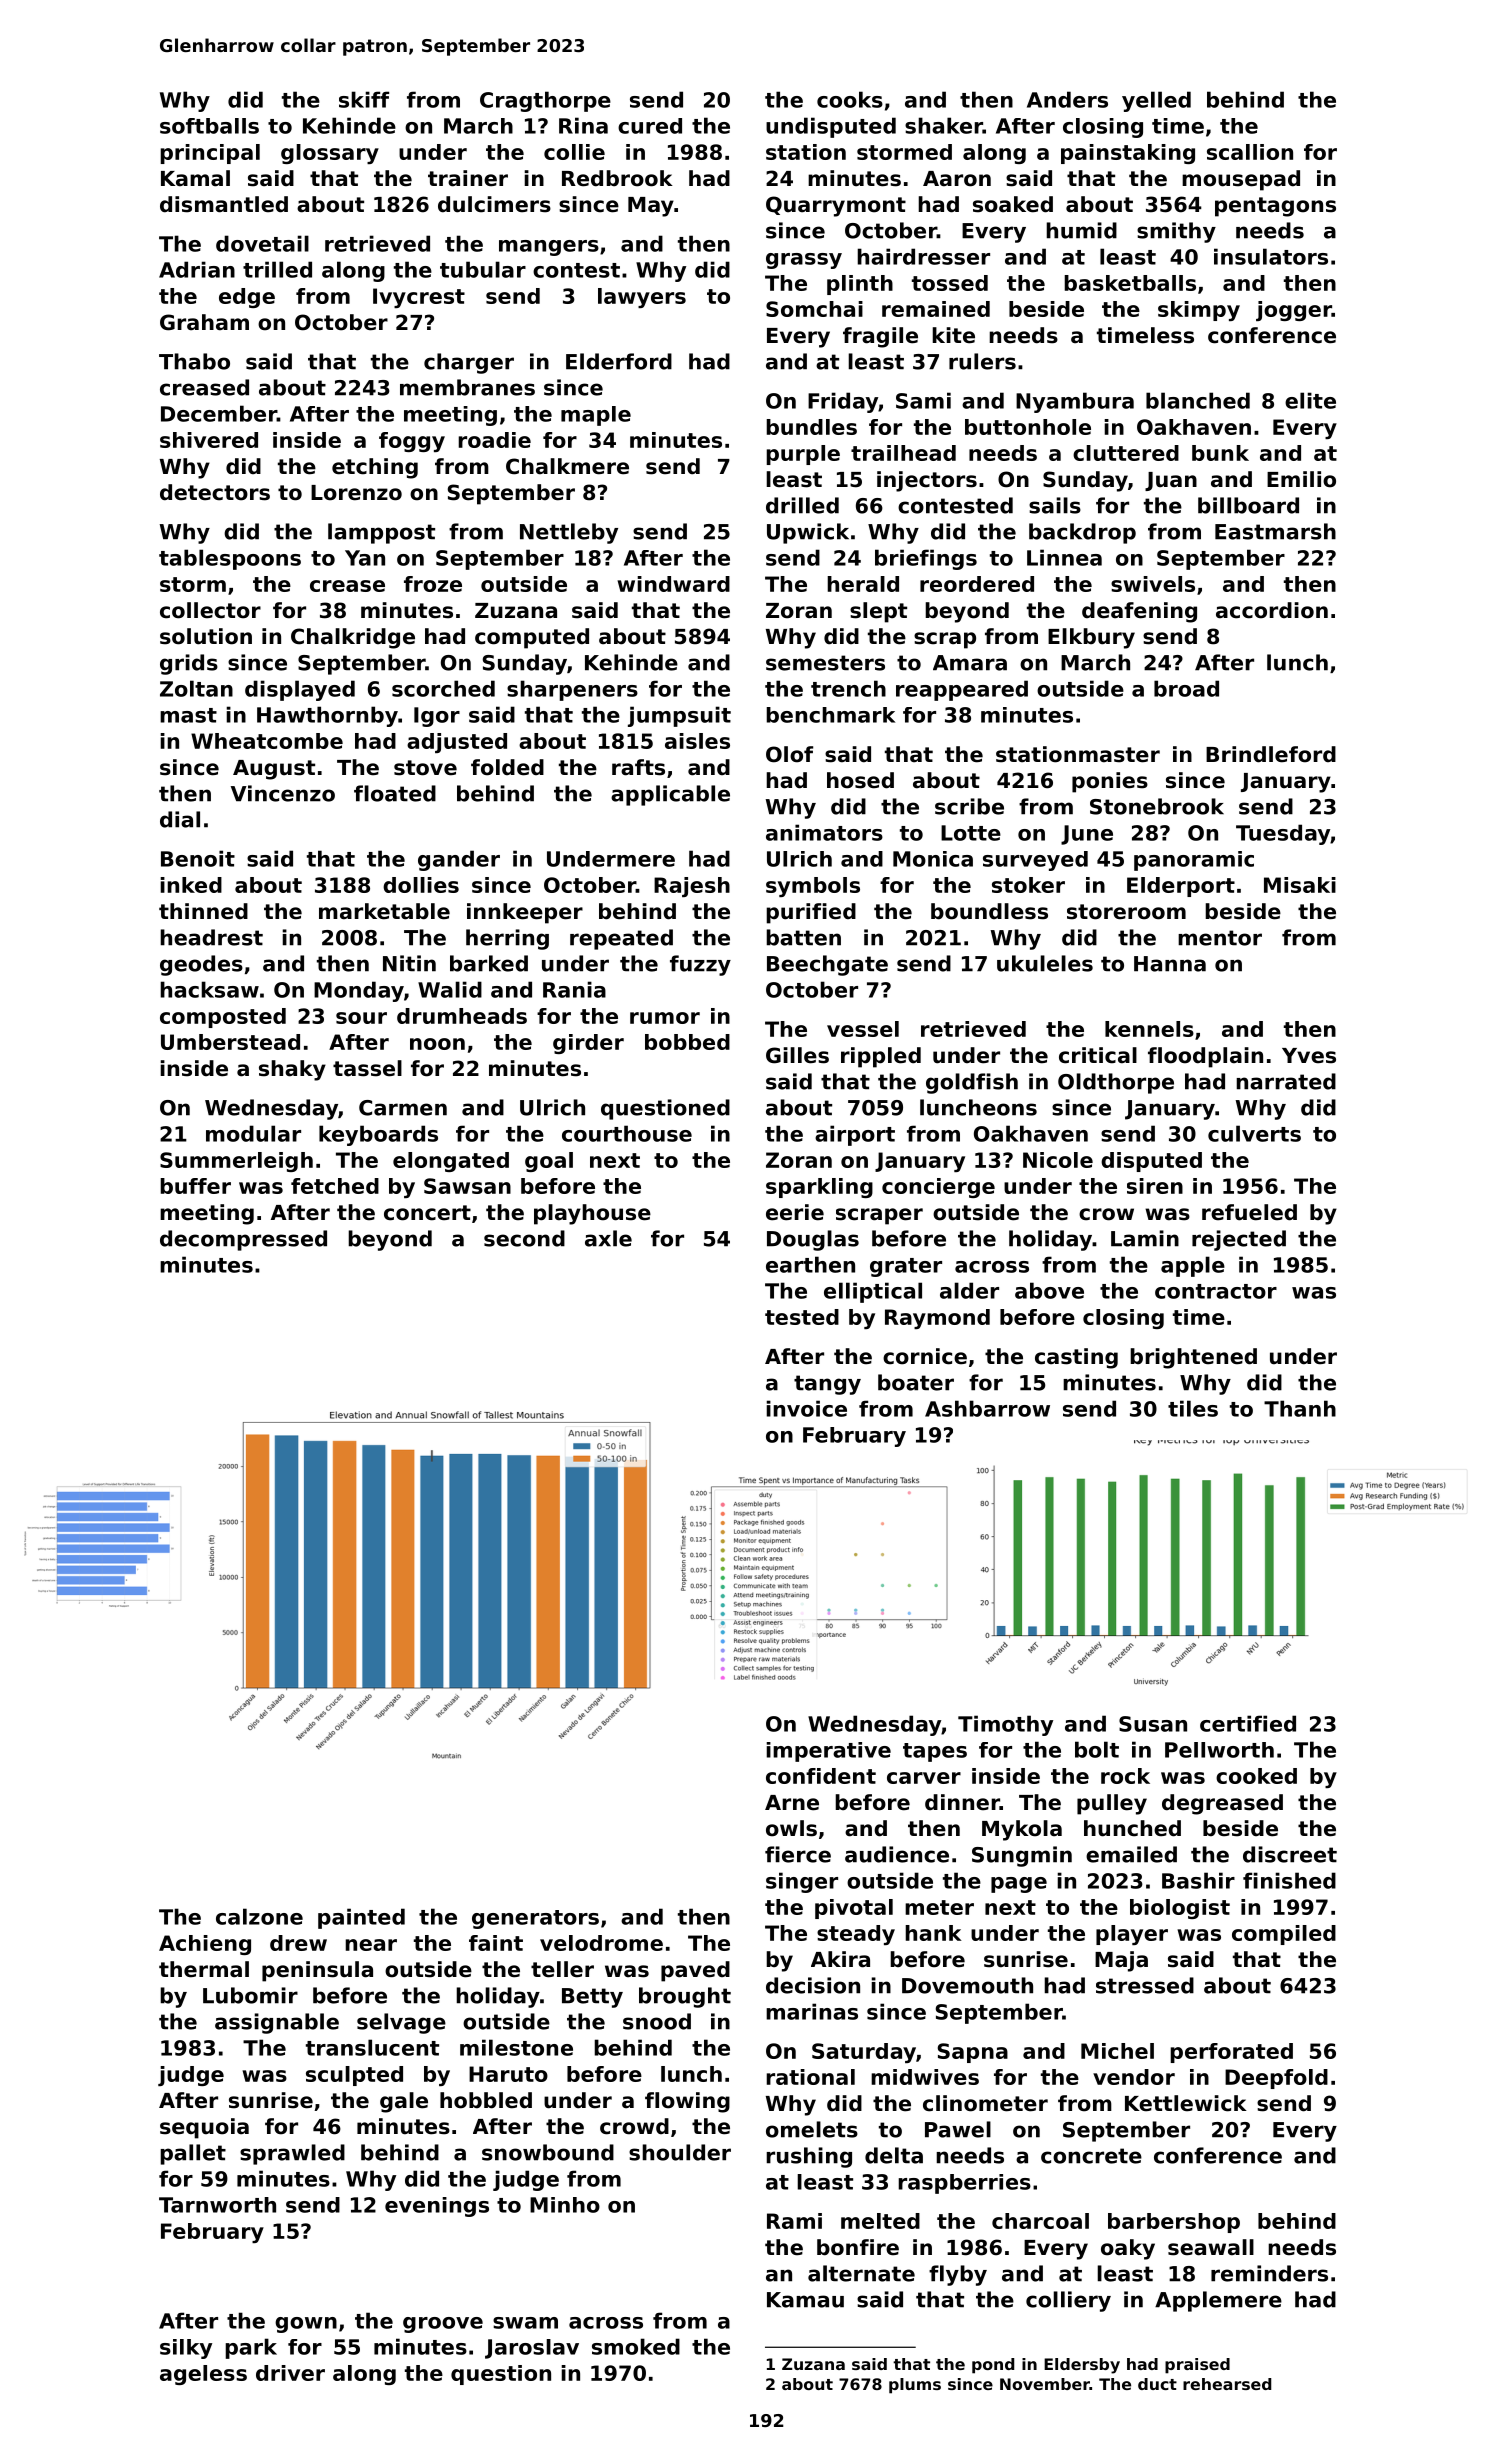 This page has width=1496, height=2464. Describe the element at coordinates (532, 2349) in the page. I see `Jaroslav` at that location.
